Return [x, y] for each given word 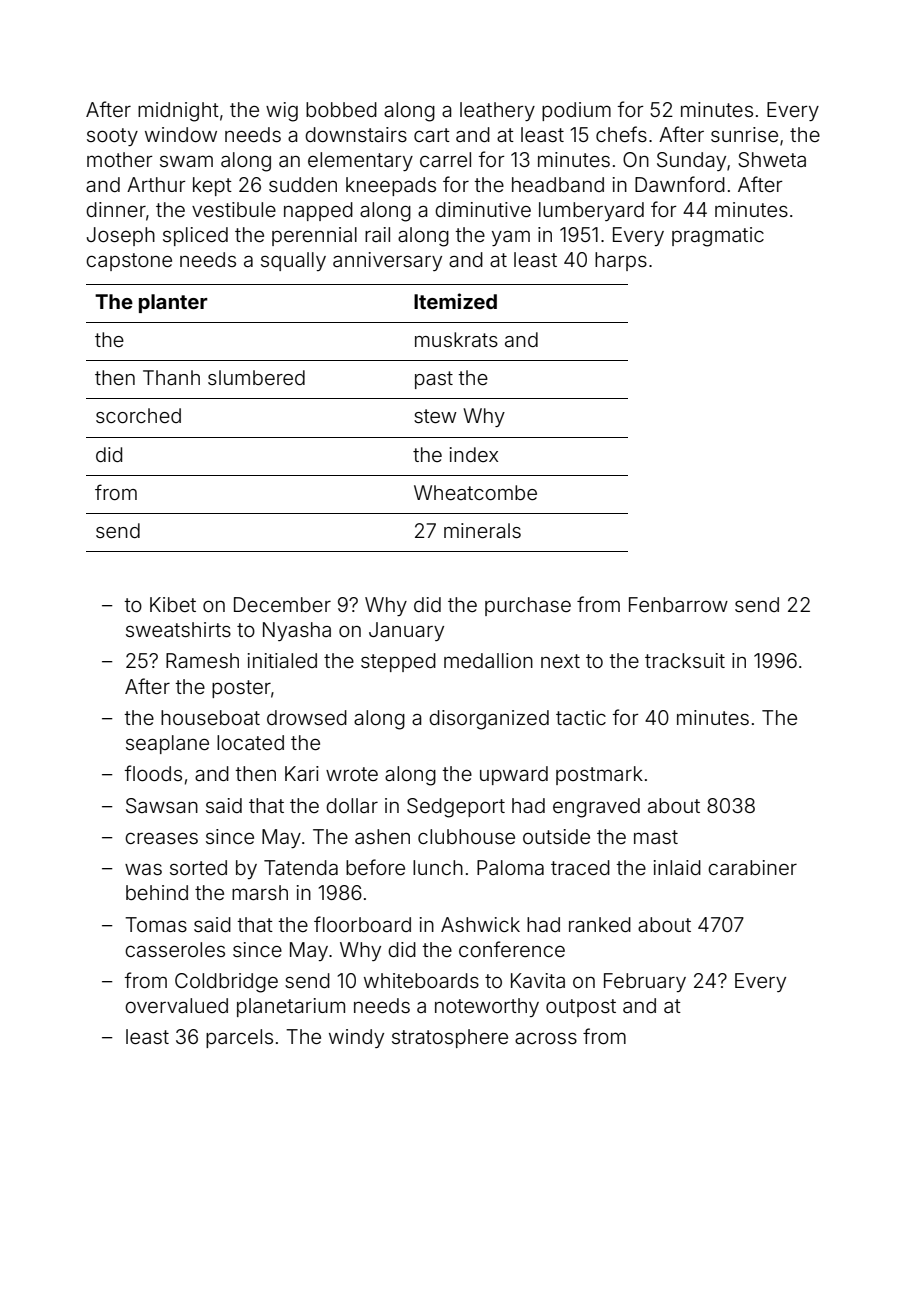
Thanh [171, 377]
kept [212, 186]
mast [656, 837]
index [474, 454]
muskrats [456, 339]
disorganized [489, 720]
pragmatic [718, 237]
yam [511, 238]
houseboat [210, 717]
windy [356, 1038]
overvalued [176, 1005]
